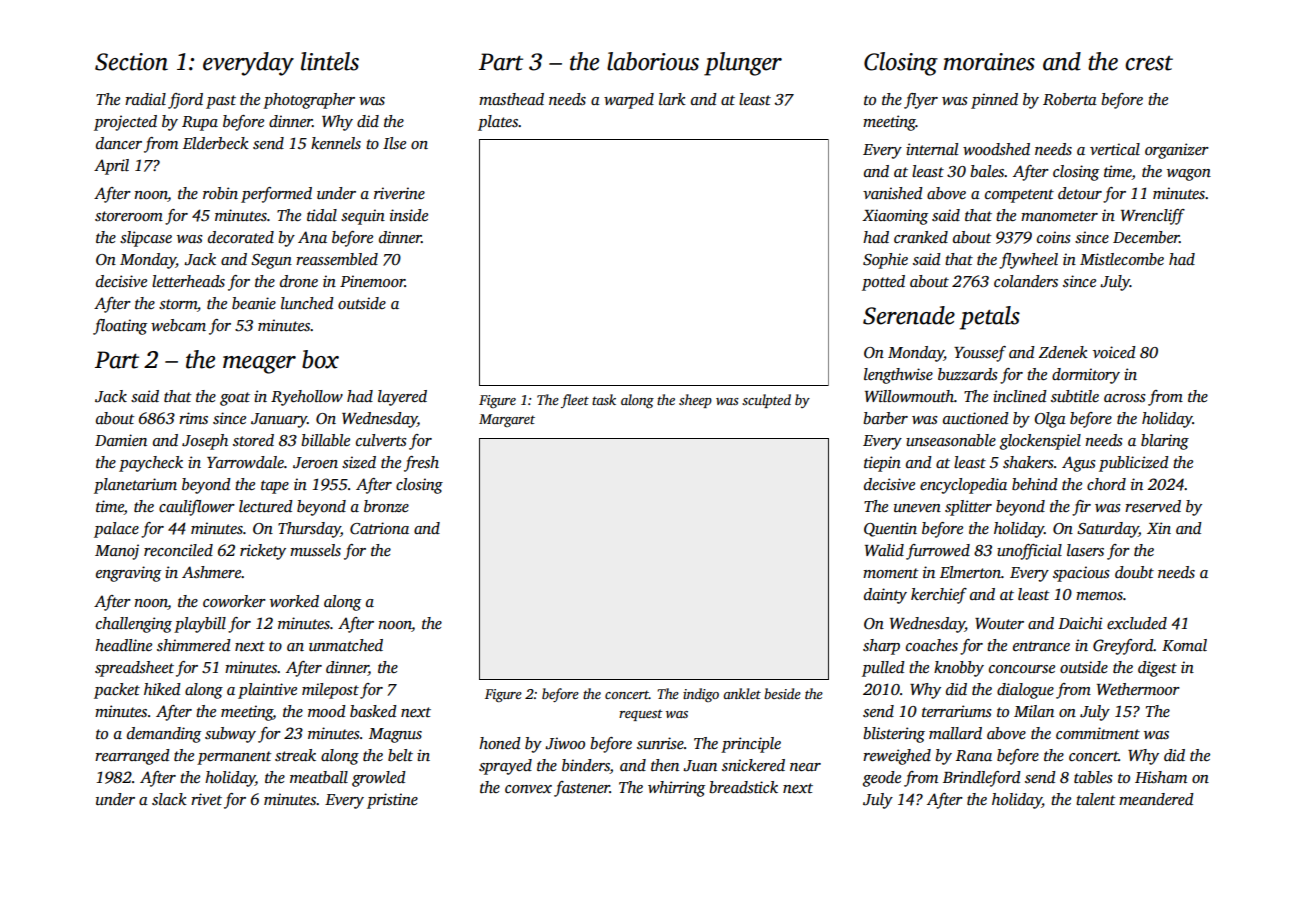  Describe the element at coordinates (134, 625) in the screenshot. I see `challenging` at that location.
